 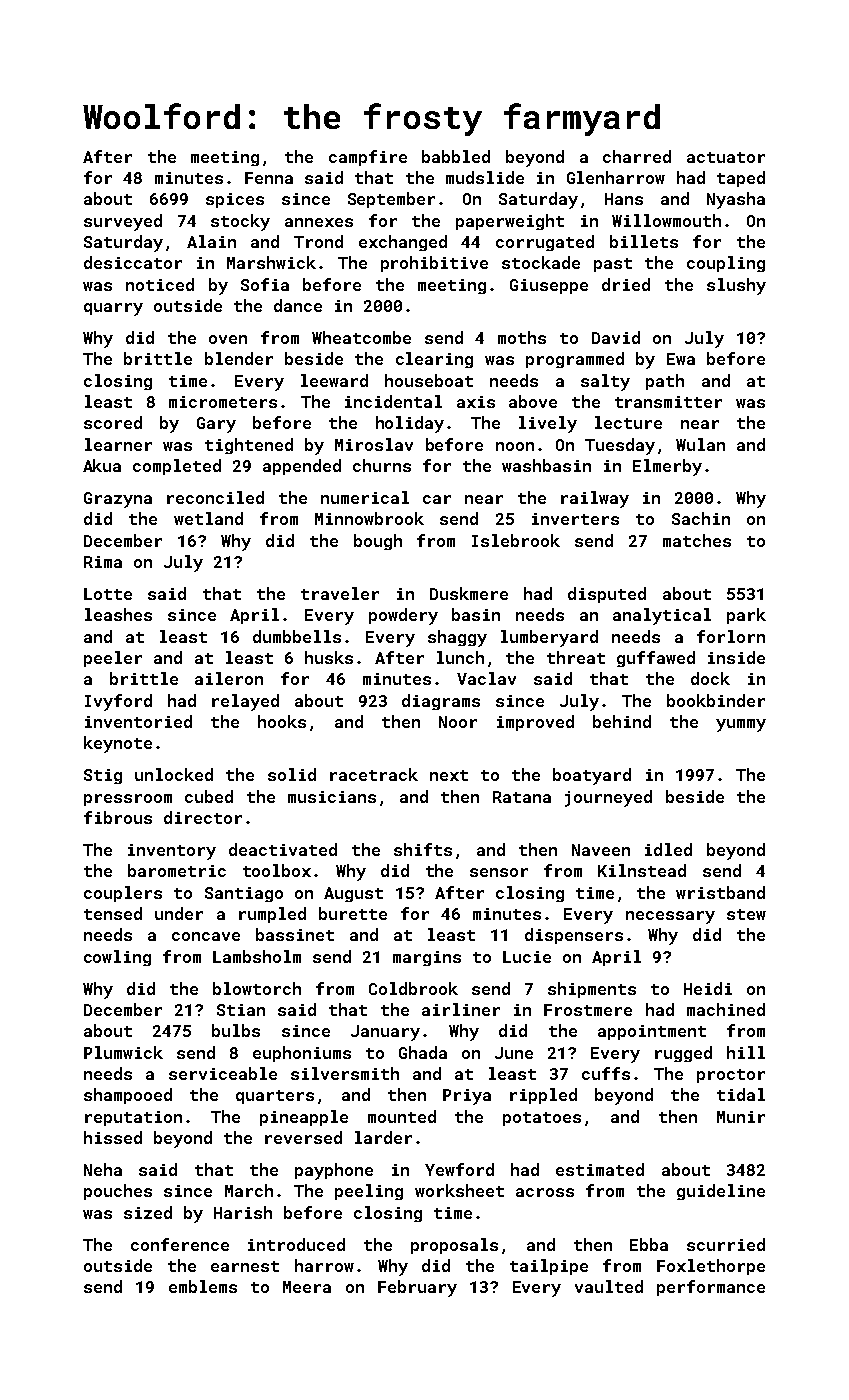 I want to click on Fenna, so click(x=269, y=178).
